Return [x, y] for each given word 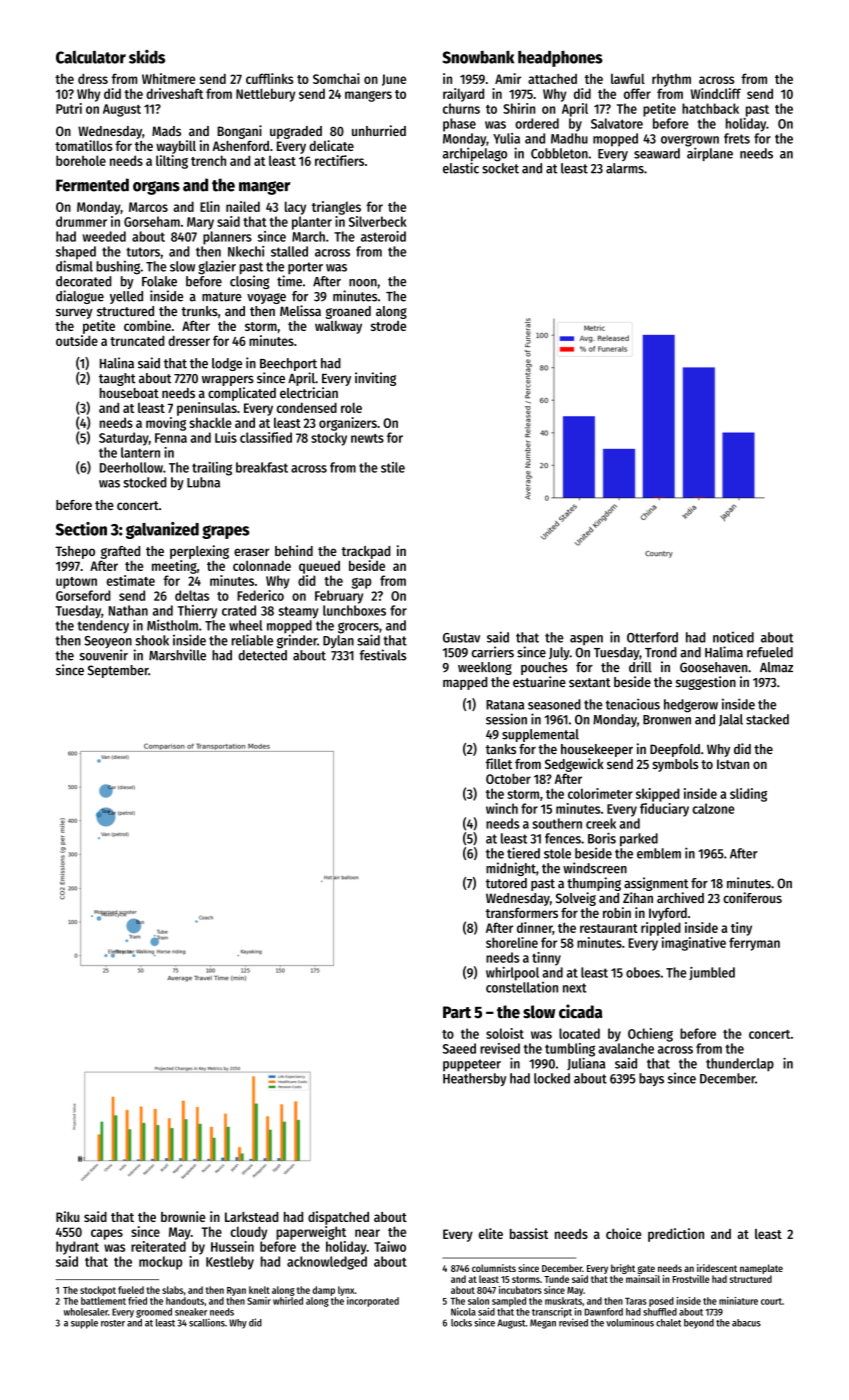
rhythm [671, 80]
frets [737, 138]
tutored [506, 883]
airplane [710, 154]
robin [617, 912]
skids [147, 57]
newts [367, 438]
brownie [183, 1216]
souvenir [103, 655]
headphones [560, 59]
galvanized [162, 530]
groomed [154, 1313]
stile [393, 467]
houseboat [129, 393]
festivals [383, 655]
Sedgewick [574, 765]
